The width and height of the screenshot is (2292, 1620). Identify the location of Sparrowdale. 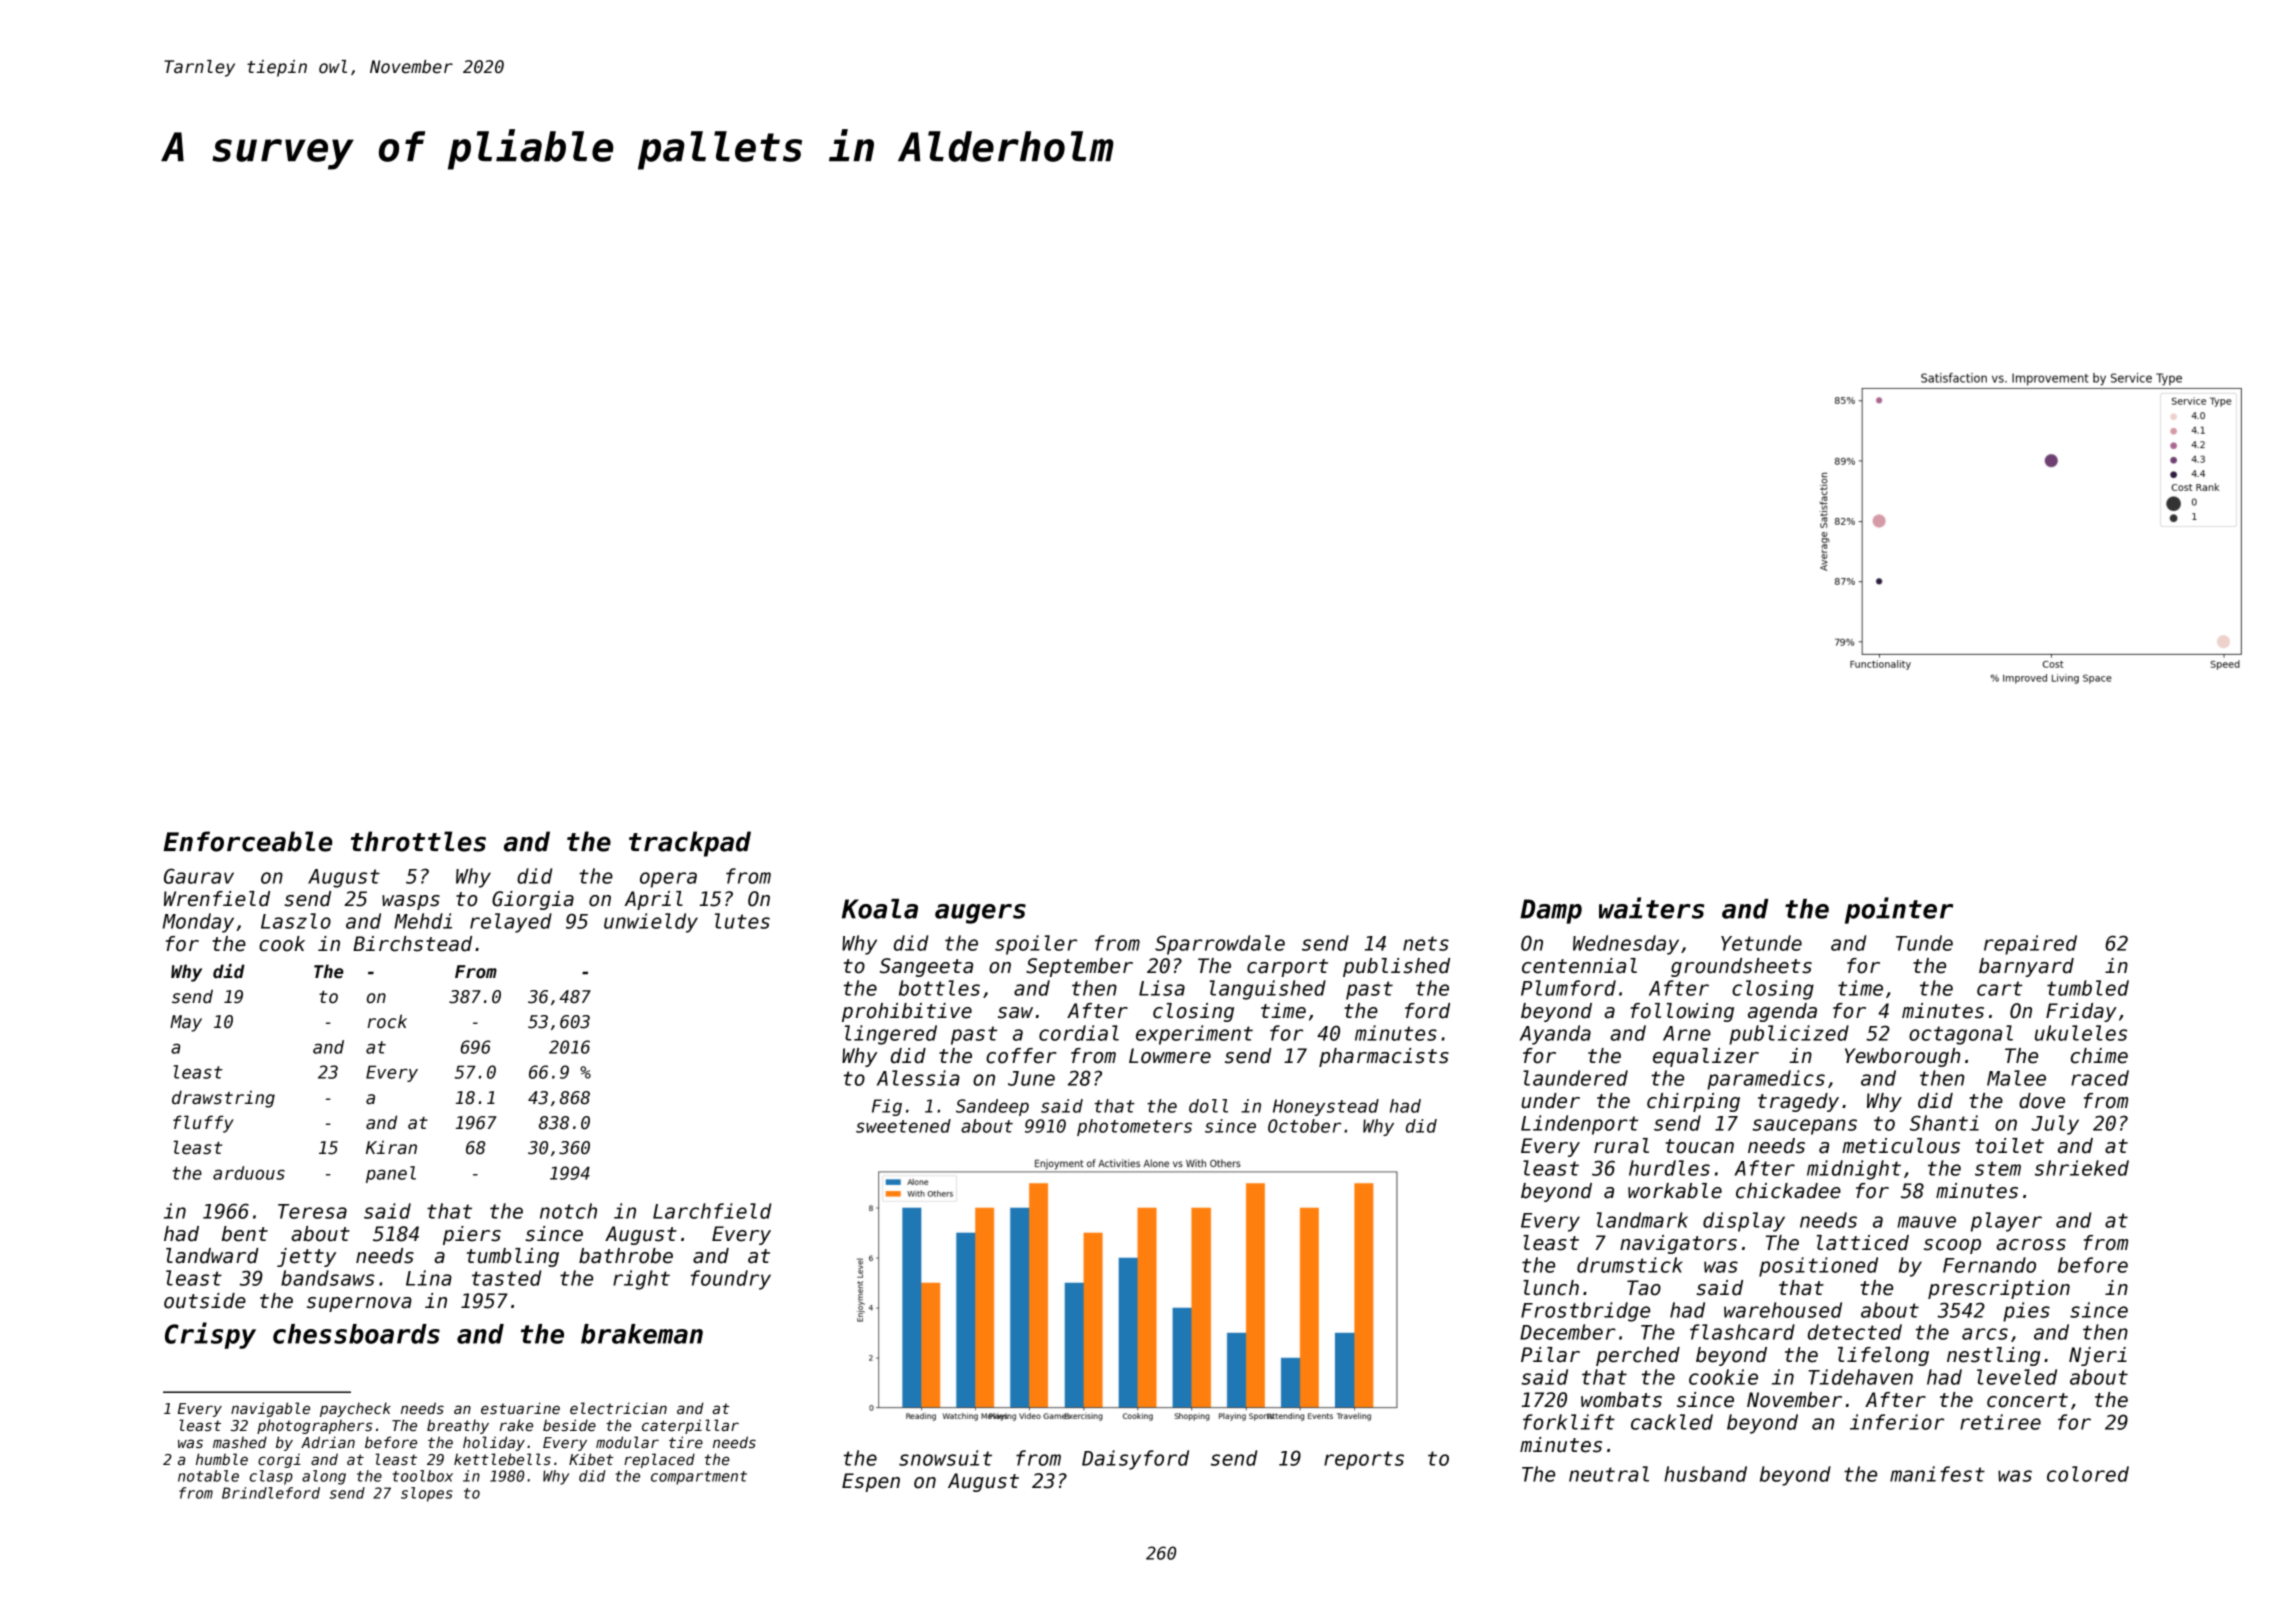
(1220, 945).
